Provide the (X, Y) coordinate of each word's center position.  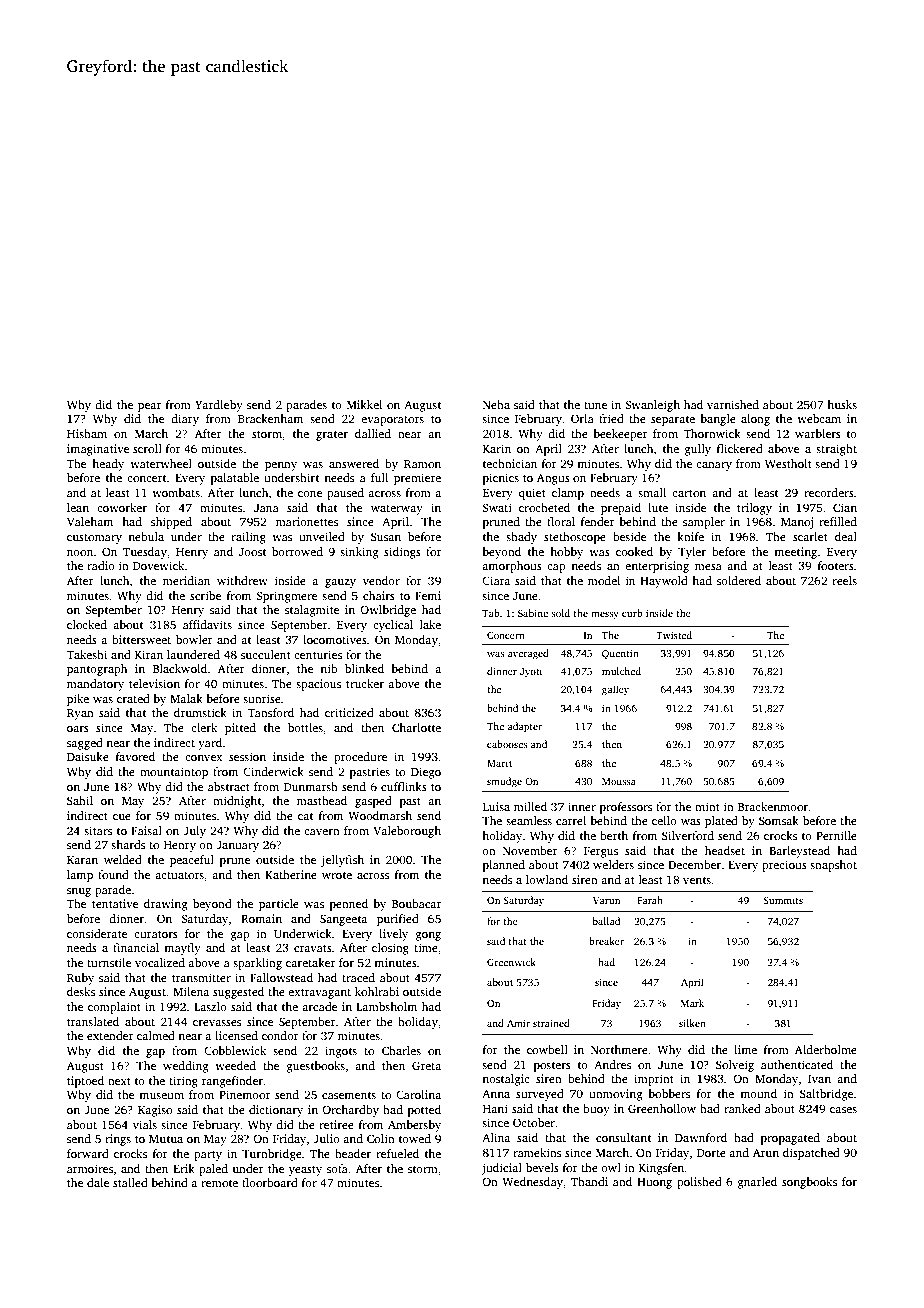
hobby (566, 553)
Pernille (836, 835)
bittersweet (141, 639)
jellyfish (342, 861)
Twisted (674, 635)
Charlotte (416, 727)
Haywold (664, 582)
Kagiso (155, 1111)
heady (108, 465)
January (237, 846)
